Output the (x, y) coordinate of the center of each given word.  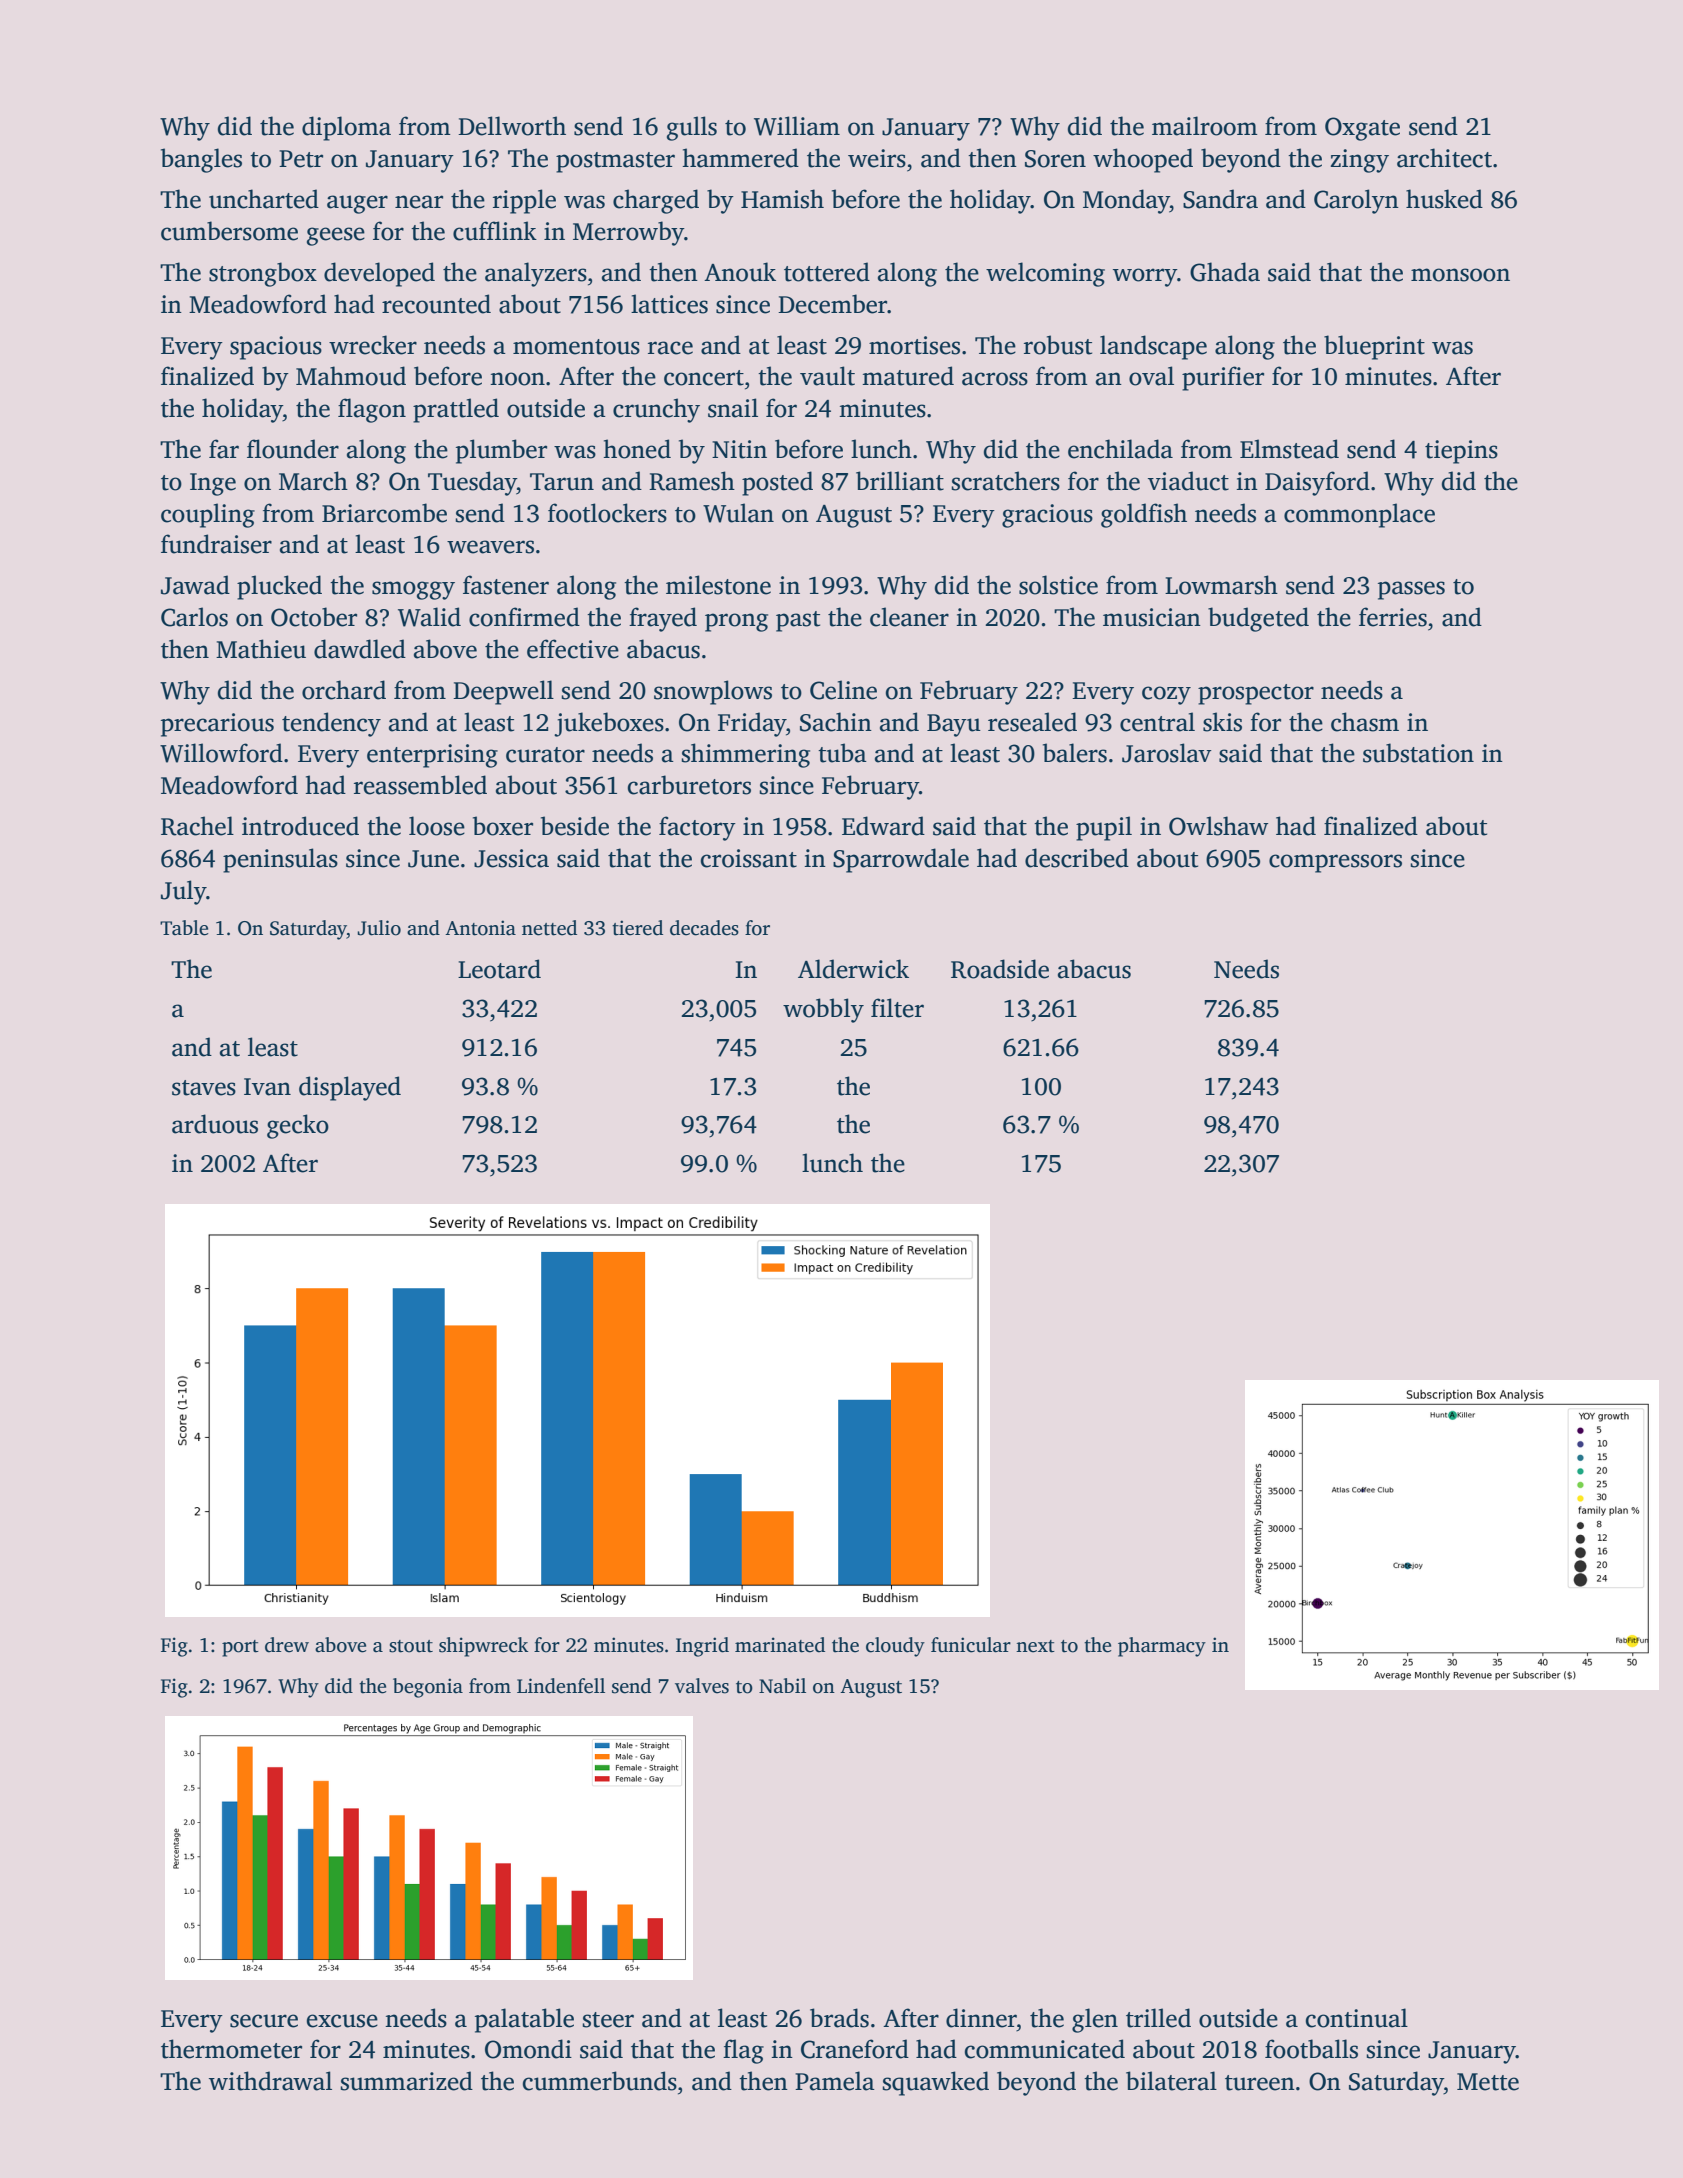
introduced (300, 826)
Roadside (1000, 969)
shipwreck (483, 1647)
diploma (346, 128)
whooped (1143, 160)
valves (702, 1686)
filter (897, 1008)
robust (1058, 345)
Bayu (954, 725)
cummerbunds (600, 2081)
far (224, 449)
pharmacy (1162, 1647)
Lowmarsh (1221, 585)
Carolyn (1356, 201)
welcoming (1045, 274)
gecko (298, 1126)
